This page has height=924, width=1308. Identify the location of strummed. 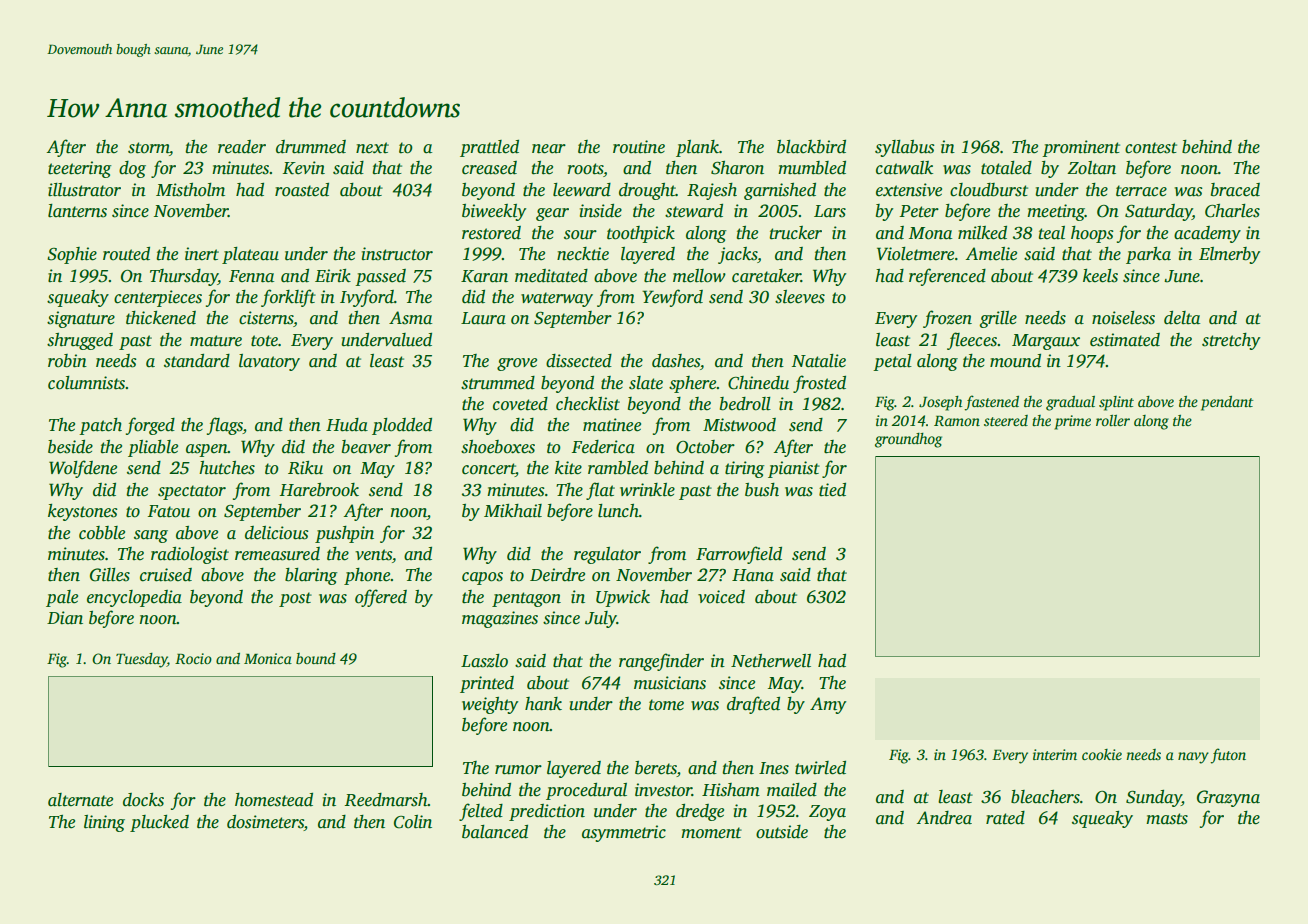
(498, 383).
